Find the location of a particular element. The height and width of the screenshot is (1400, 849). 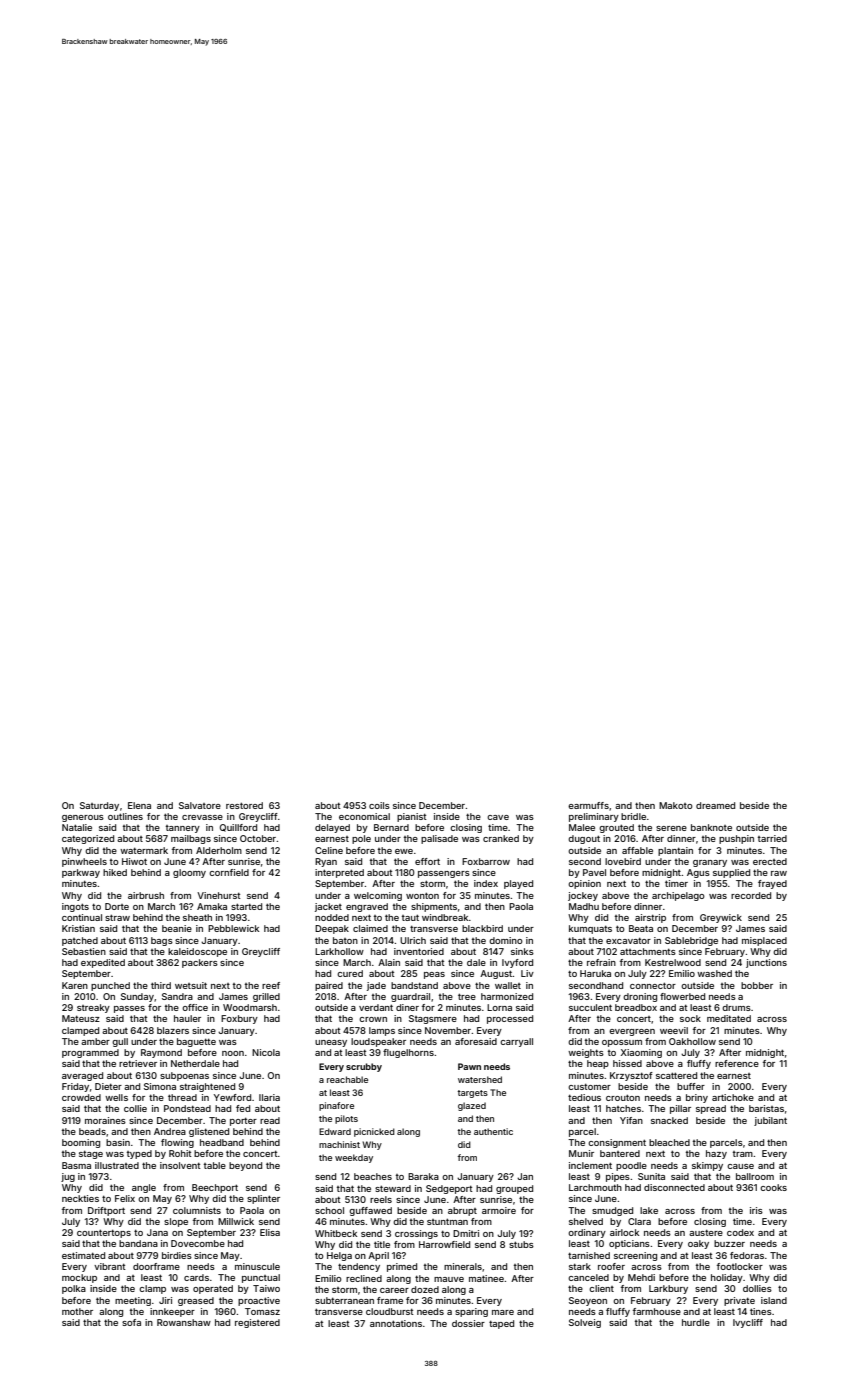

greased is located at coordinates (196, 1301).
